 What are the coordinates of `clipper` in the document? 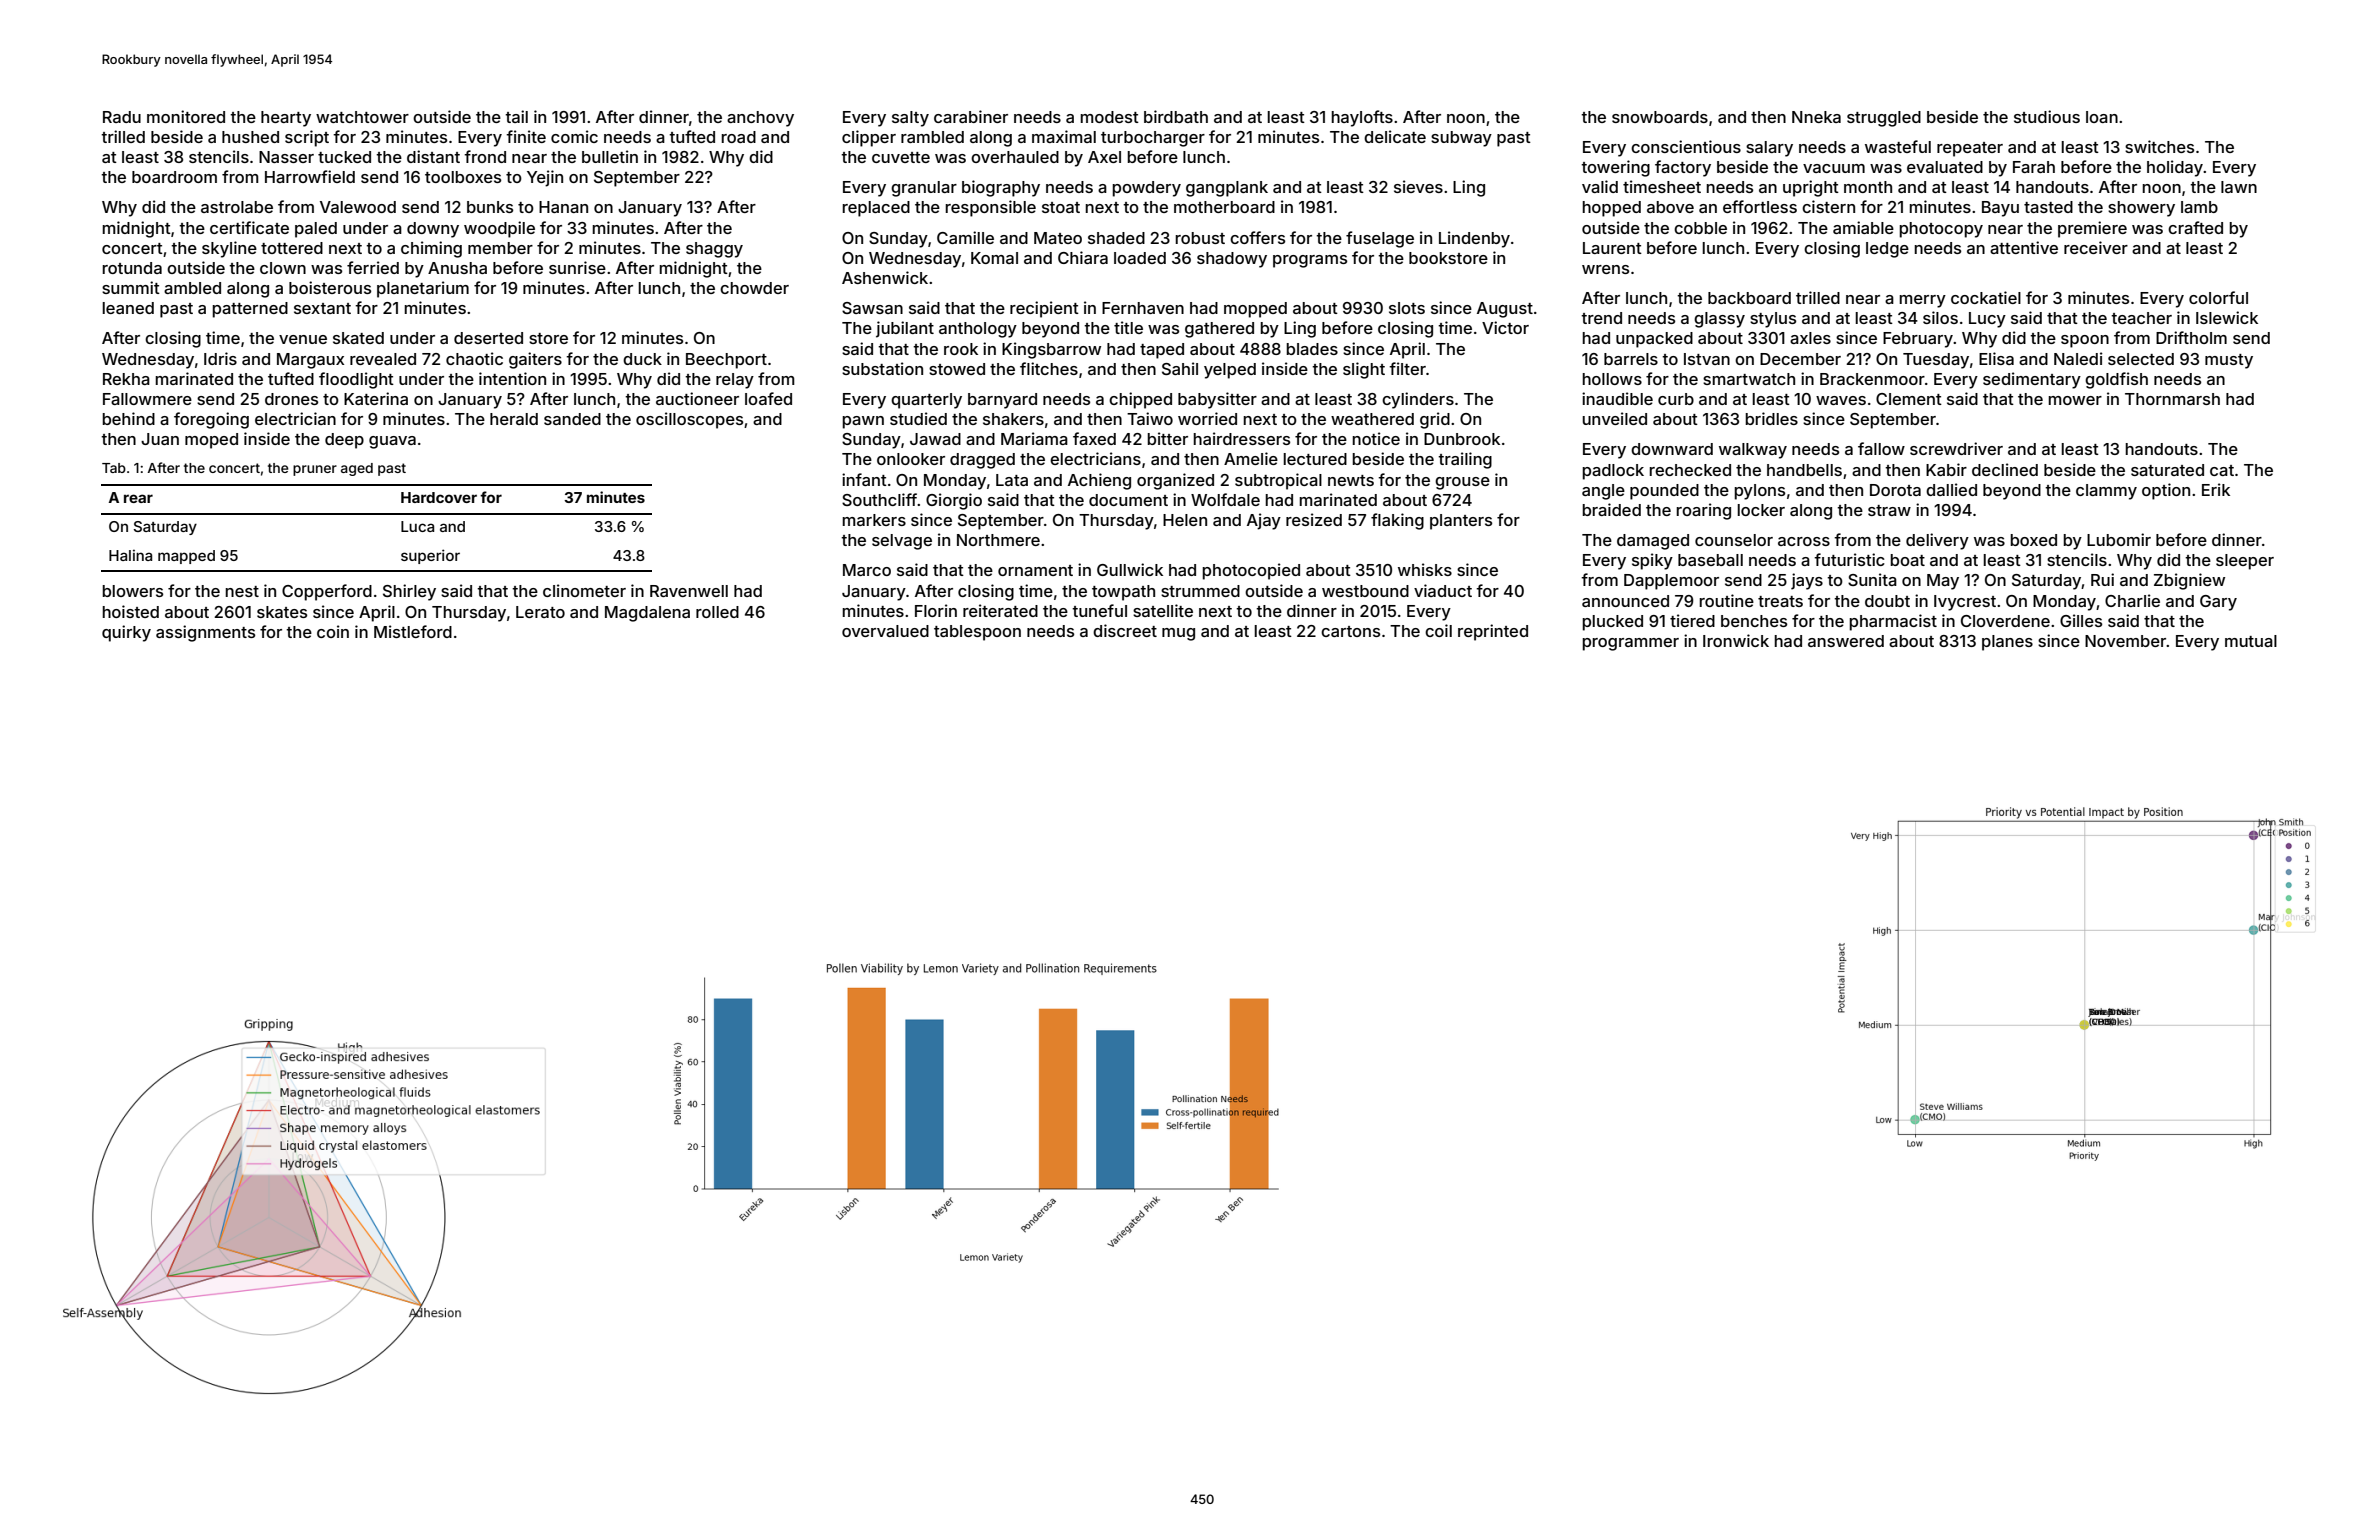 It's located at (869, 138).
